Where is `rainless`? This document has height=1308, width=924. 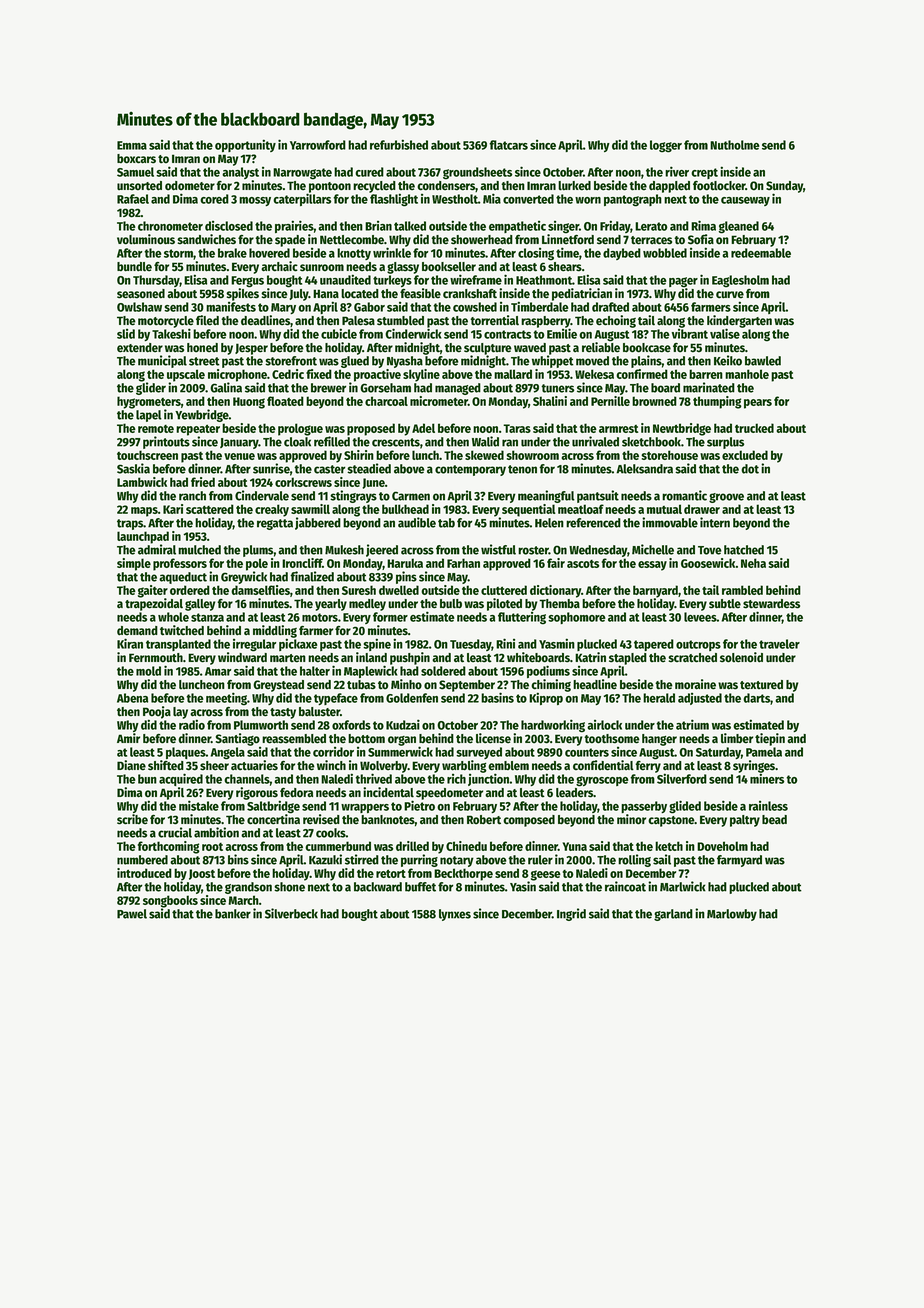 rainless is located at coordinates (768, 806).
